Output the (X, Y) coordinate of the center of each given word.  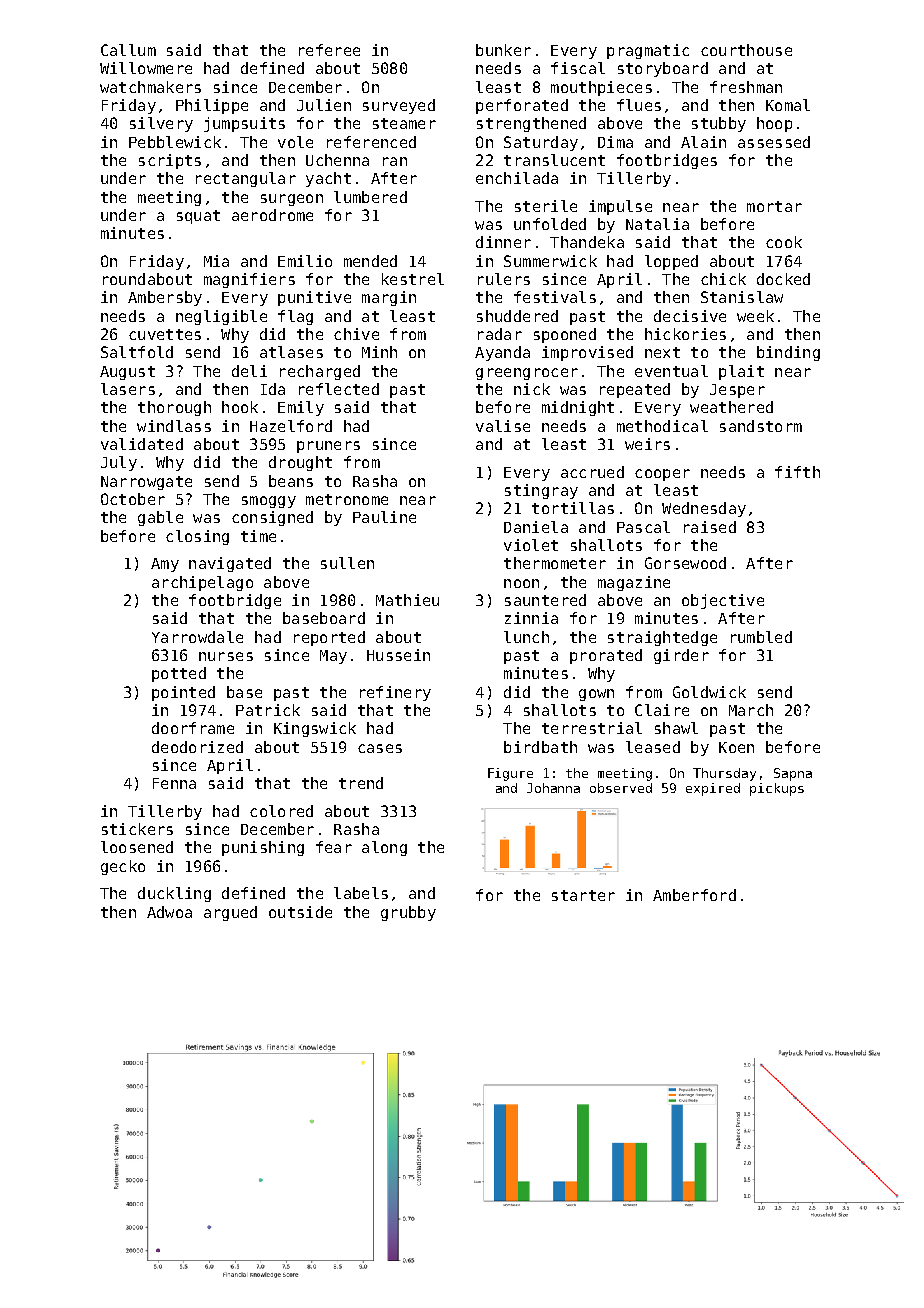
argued (230, 913)
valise (503, 426)
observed (621, 788)
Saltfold (137, 352)
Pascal (643, 527)
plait (741, 372)
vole (295, 142)
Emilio (305, 261)
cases (380, 748)
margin (389, 298)
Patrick (268, 710)
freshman (746, 87)
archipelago (202, 583)
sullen (347, 563)
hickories (685, 334)
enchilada (517, 178)
